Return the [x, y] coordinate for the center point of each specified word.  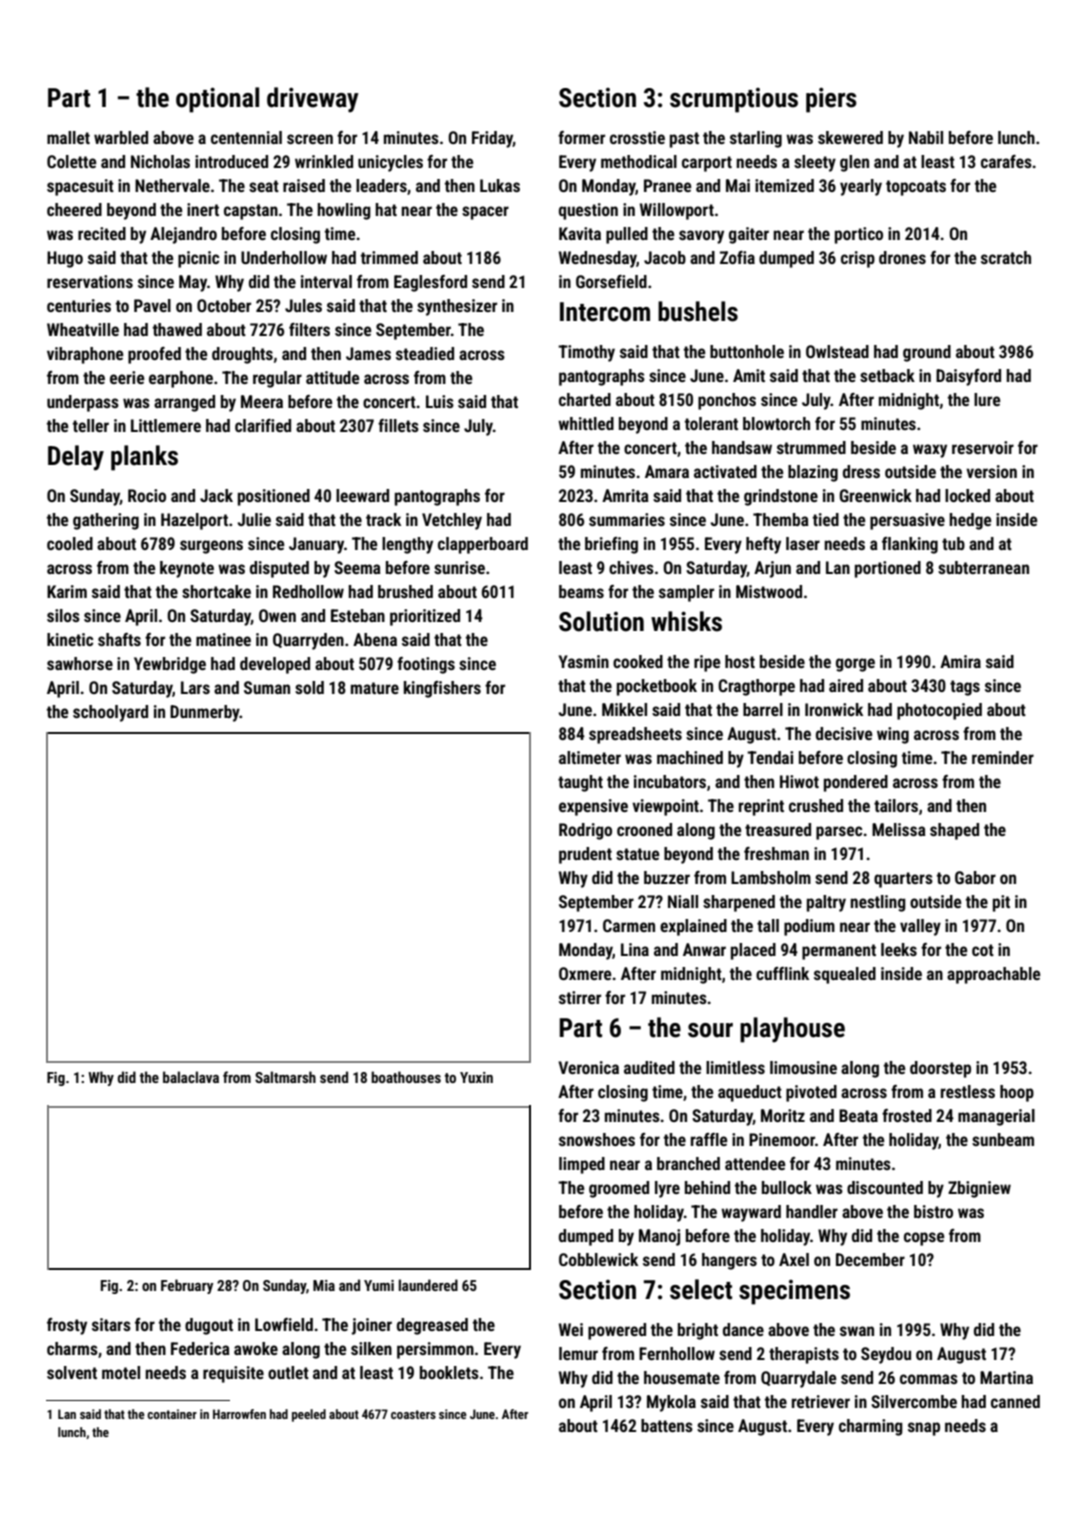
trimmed [389, 257]
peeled [309, 1415]
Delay [76, 458]
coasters [413, 1414]
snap [924, 1429]
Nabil [926, 137]
